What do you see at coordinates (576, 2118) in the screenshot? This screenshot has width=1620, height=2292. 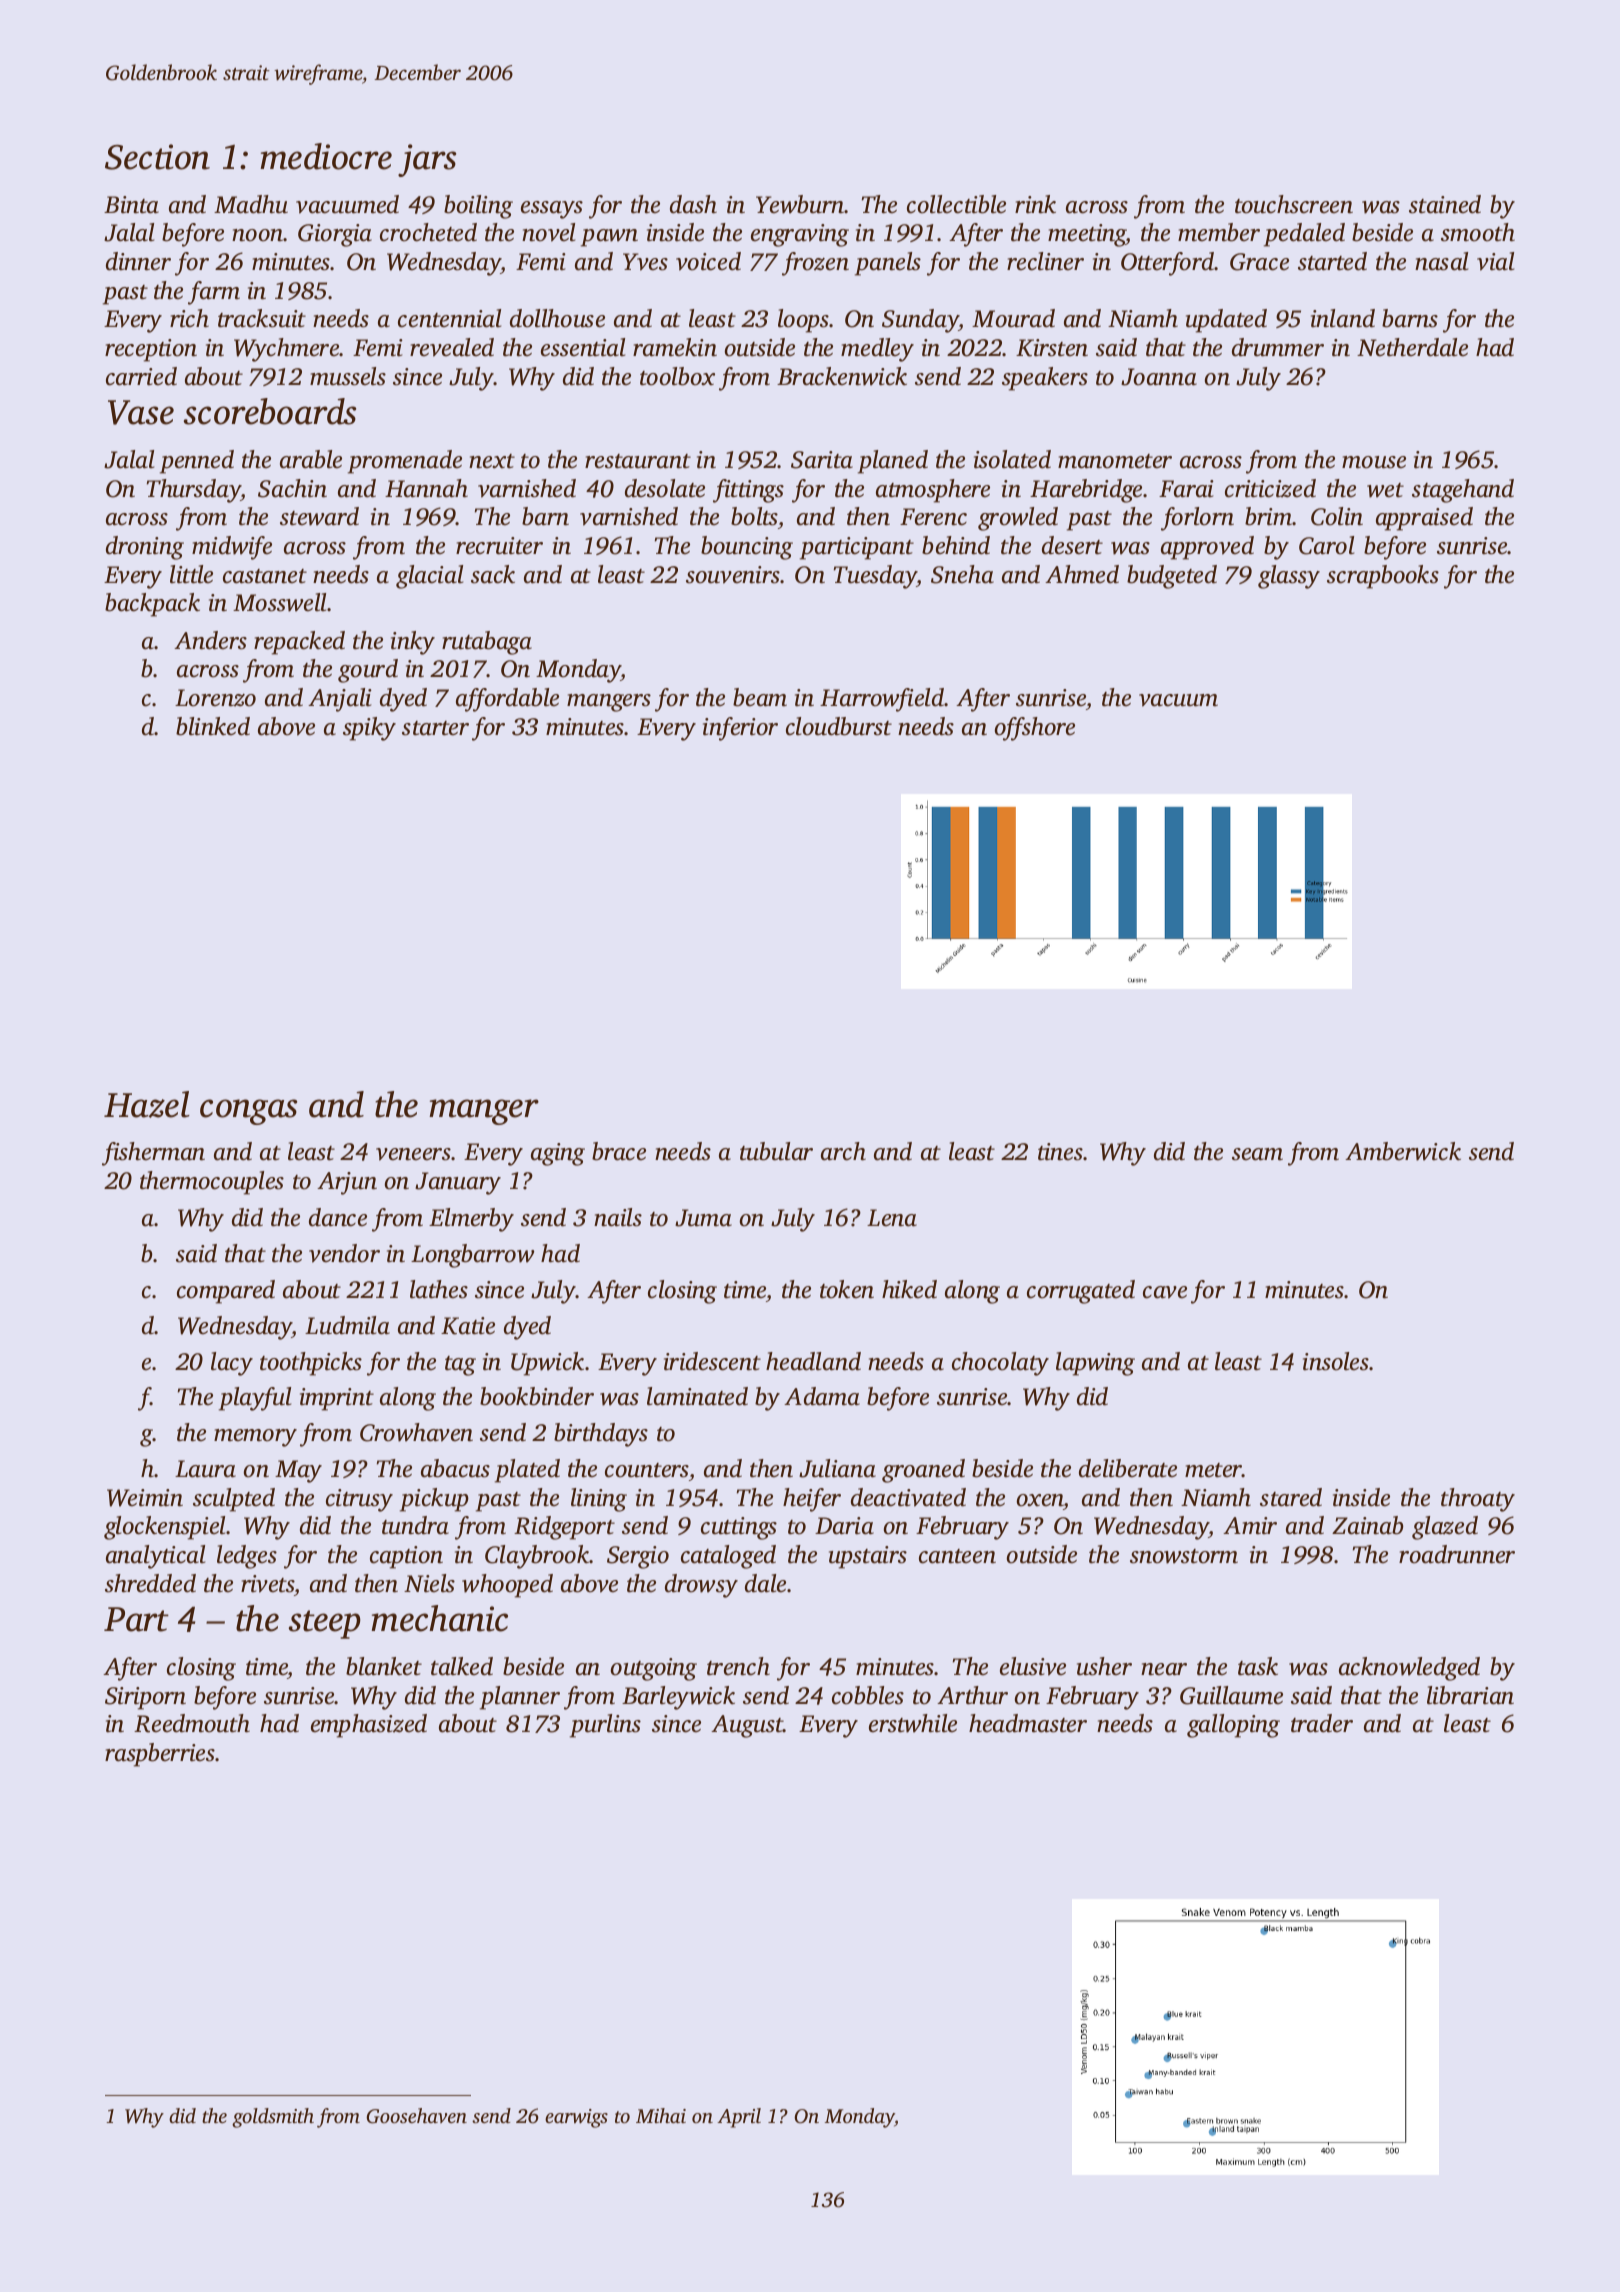 I see `earwigs` at bounding box center [576, 2118].
